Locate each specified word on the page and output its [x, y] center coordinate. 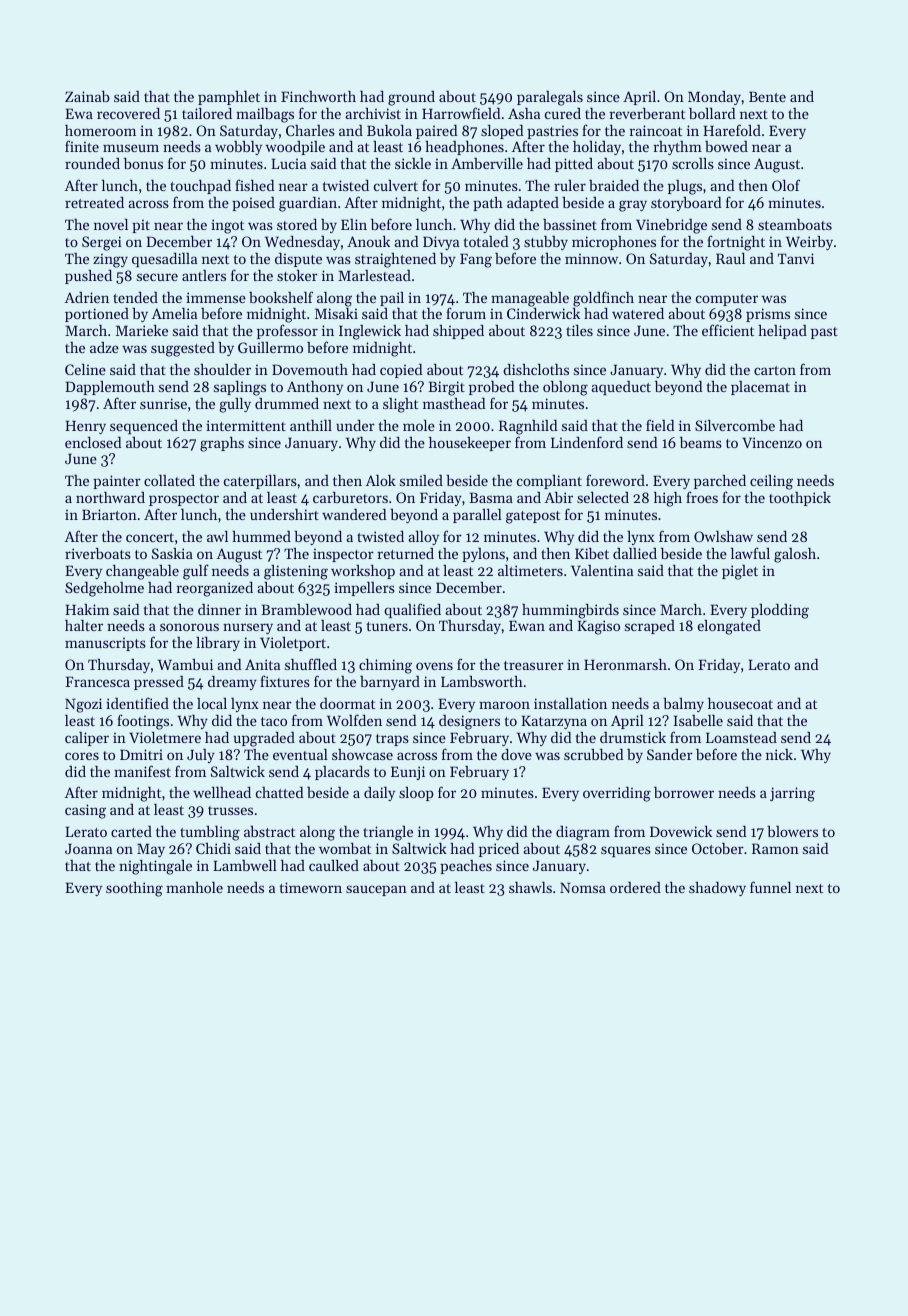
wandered [354, 514]
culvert [396, 185]
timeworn [311, 887]
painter [117, 482]
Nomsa [583, 887]
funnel [770, 887]
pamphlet [229, 98]
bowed [726, 146]
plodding [780, 611]
